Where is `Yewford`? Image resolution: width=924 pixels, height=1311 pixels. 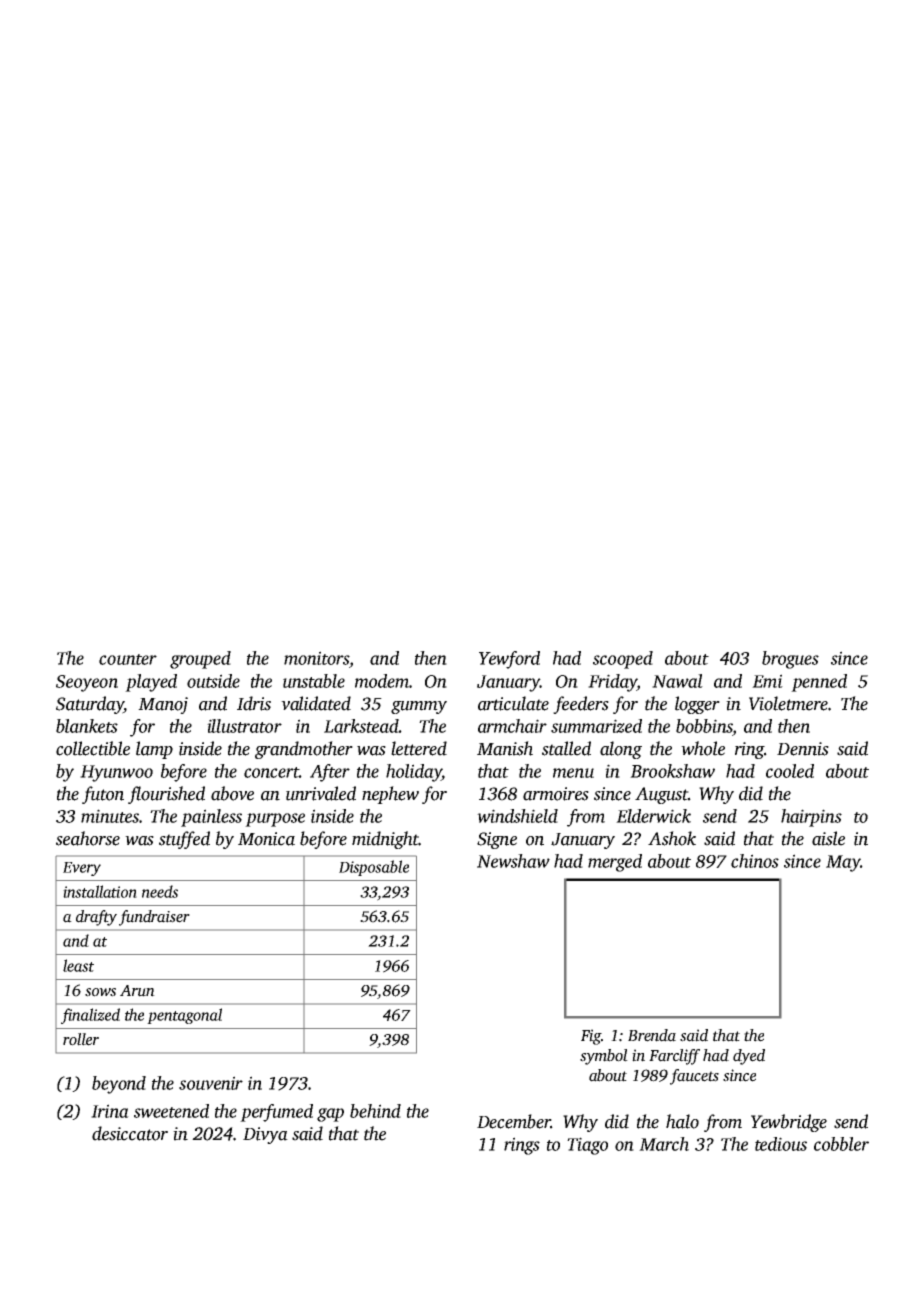
Yewford is located at coordinates (509, 660).
